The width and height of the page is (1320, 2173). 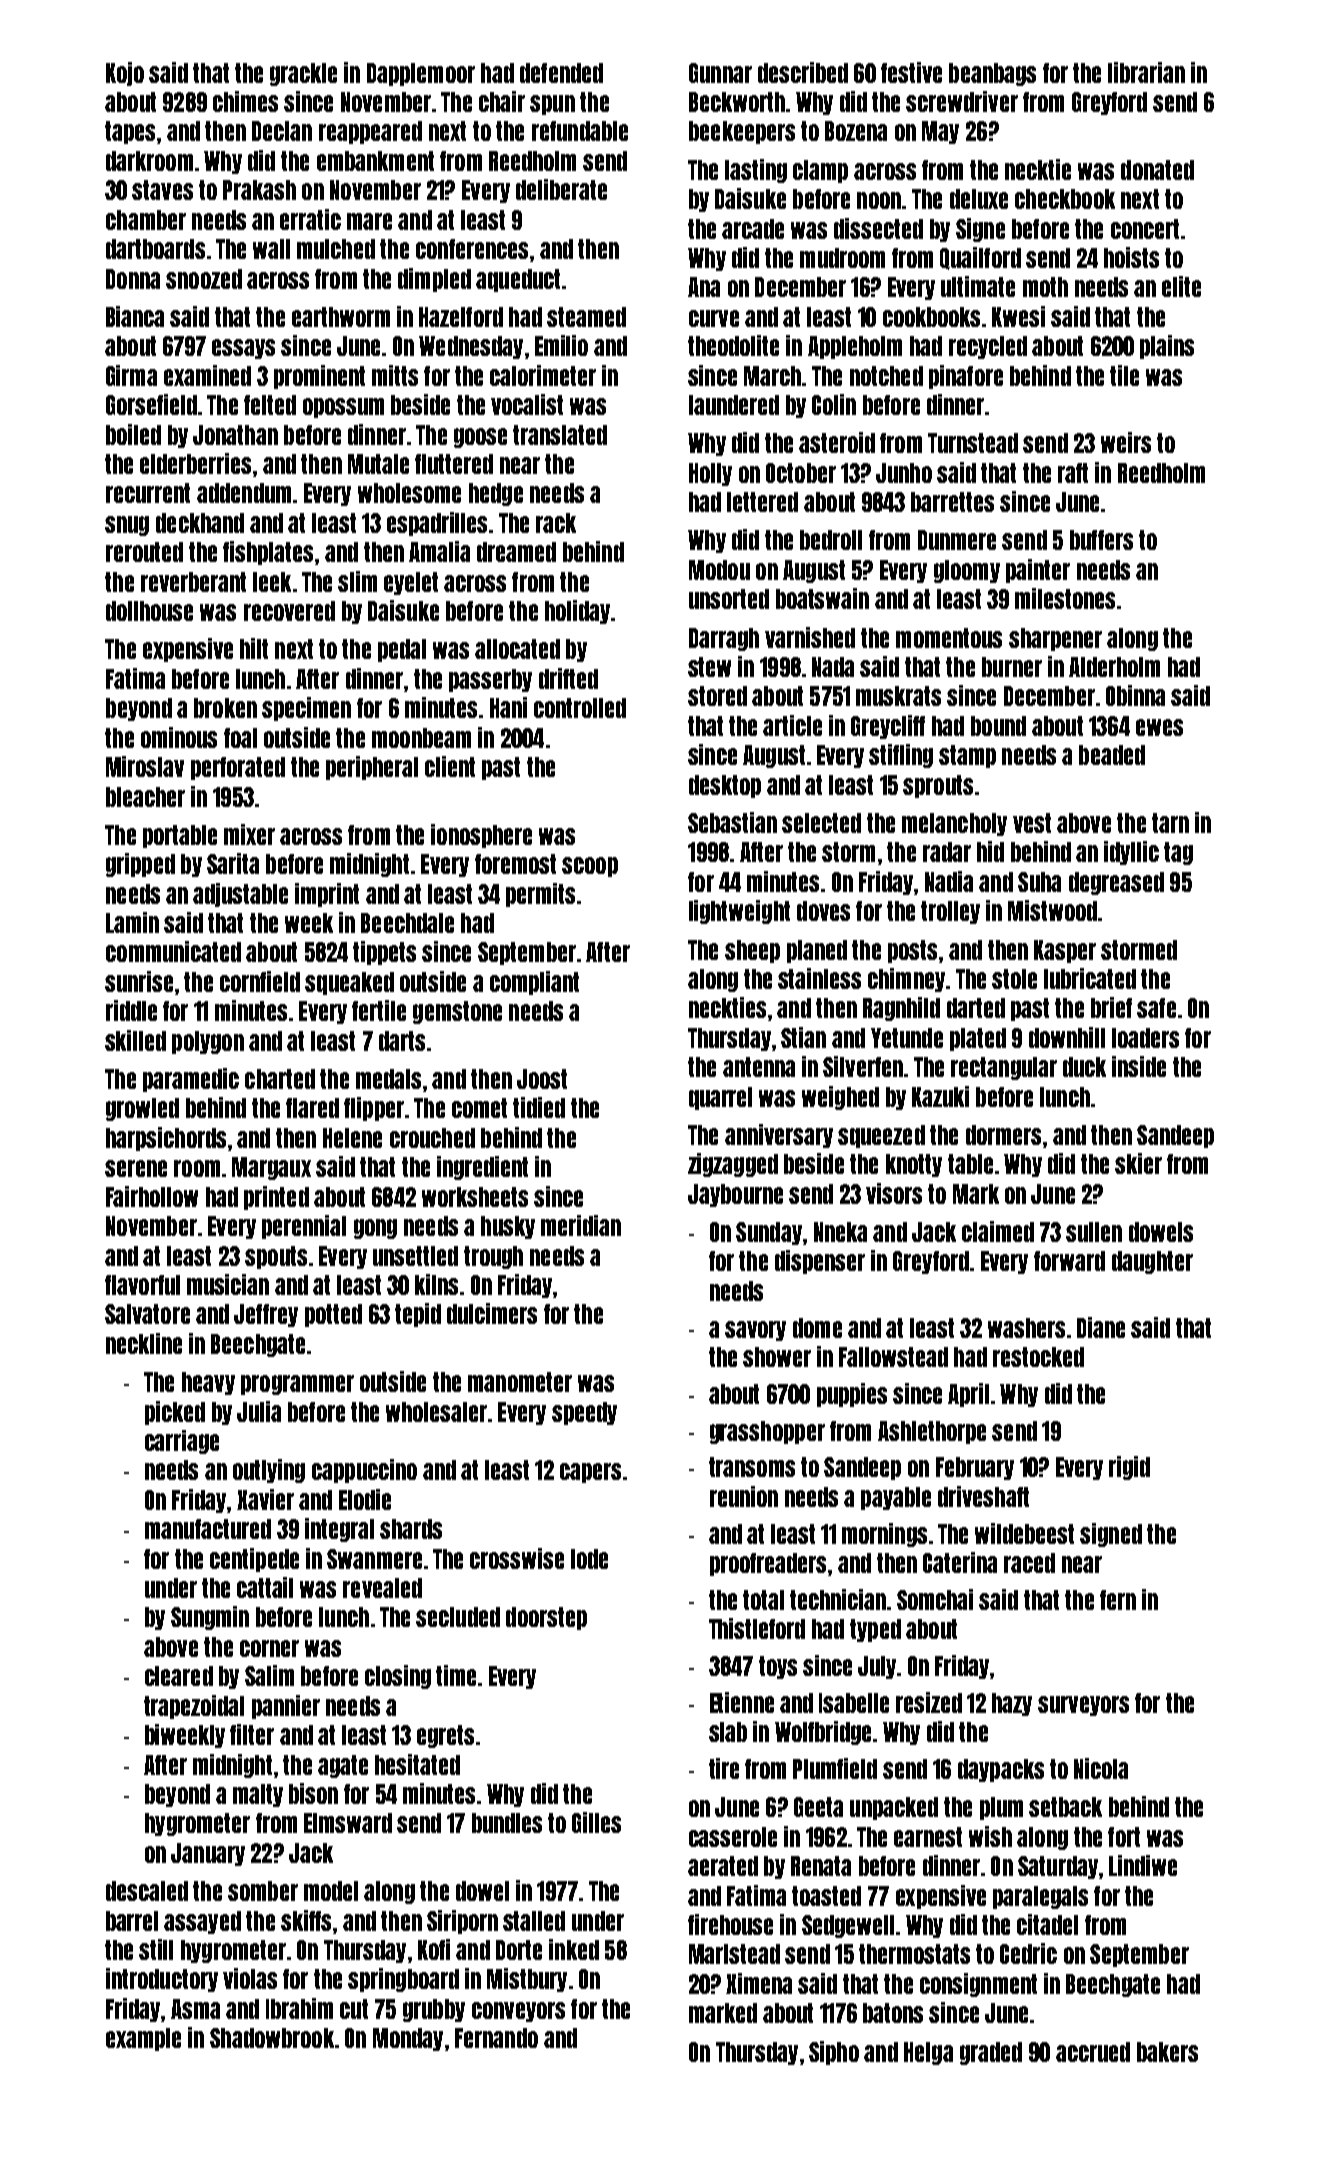 I want to click on Saturday, so click(x=1058, y=1867).
